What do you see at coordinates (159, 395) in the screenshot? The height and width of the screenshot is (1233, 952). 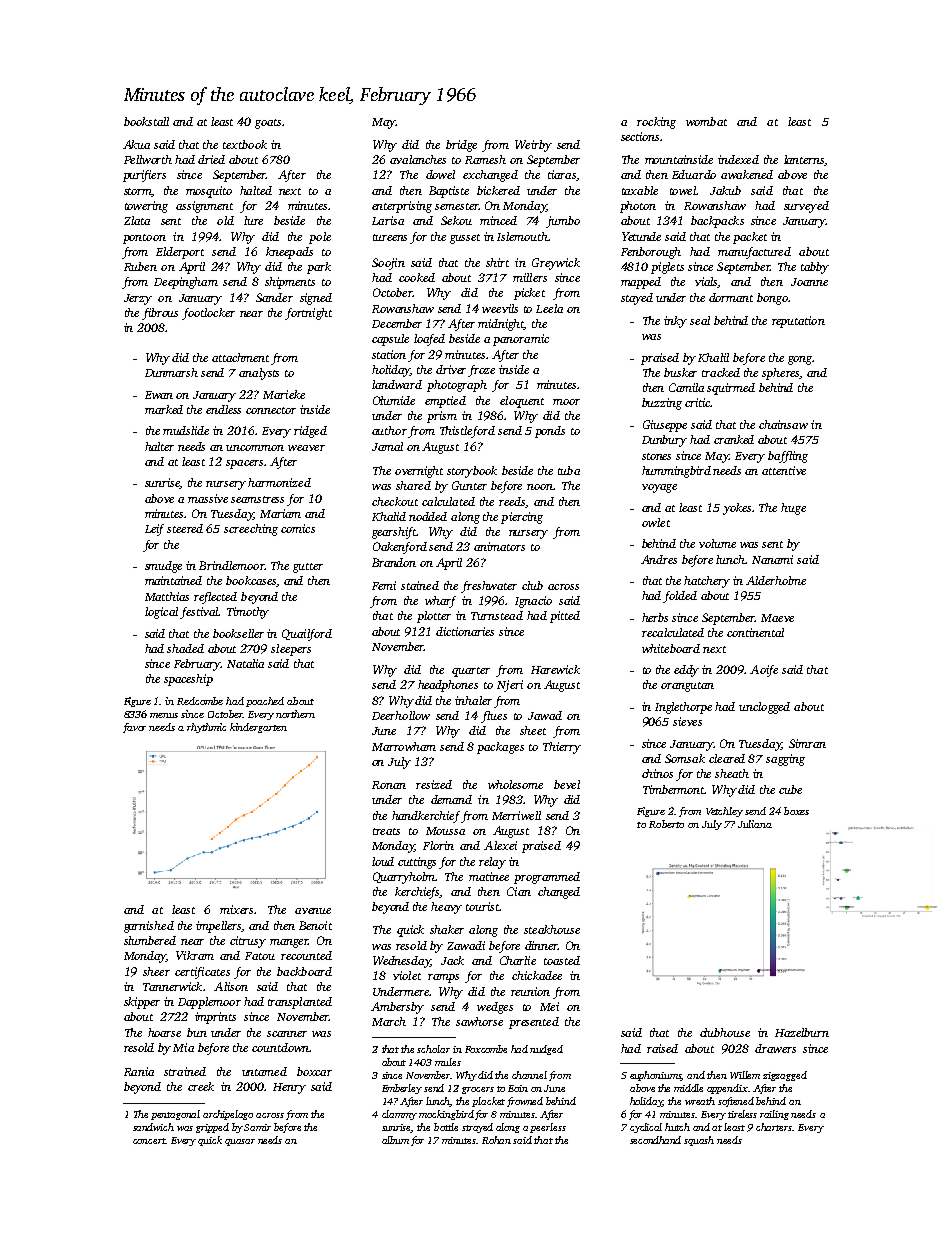 I see `Ewan` at bounding box center [159, 395].
